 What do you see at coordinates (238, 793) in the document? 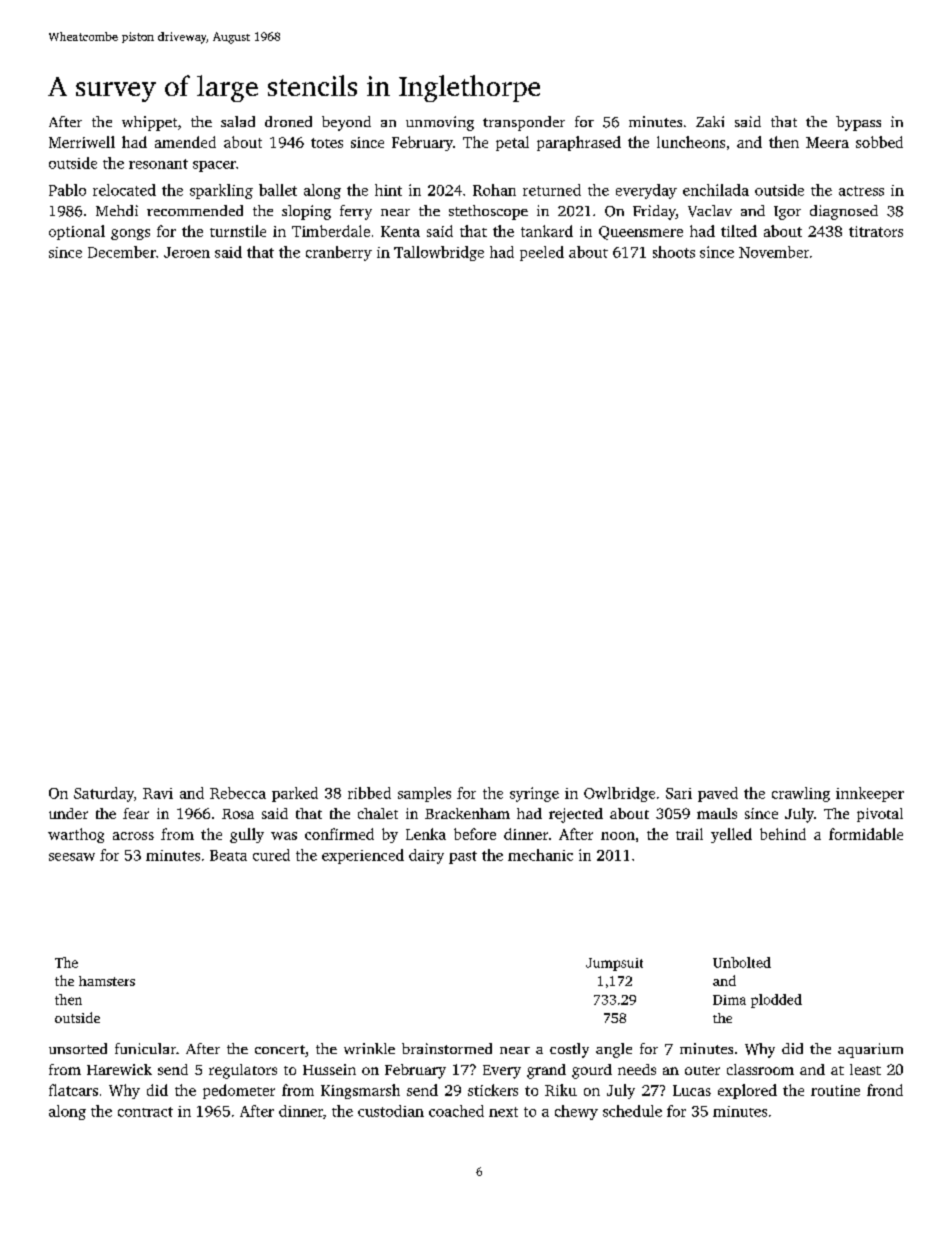
I see `Rebecca` at bounding box center [238, 793].
